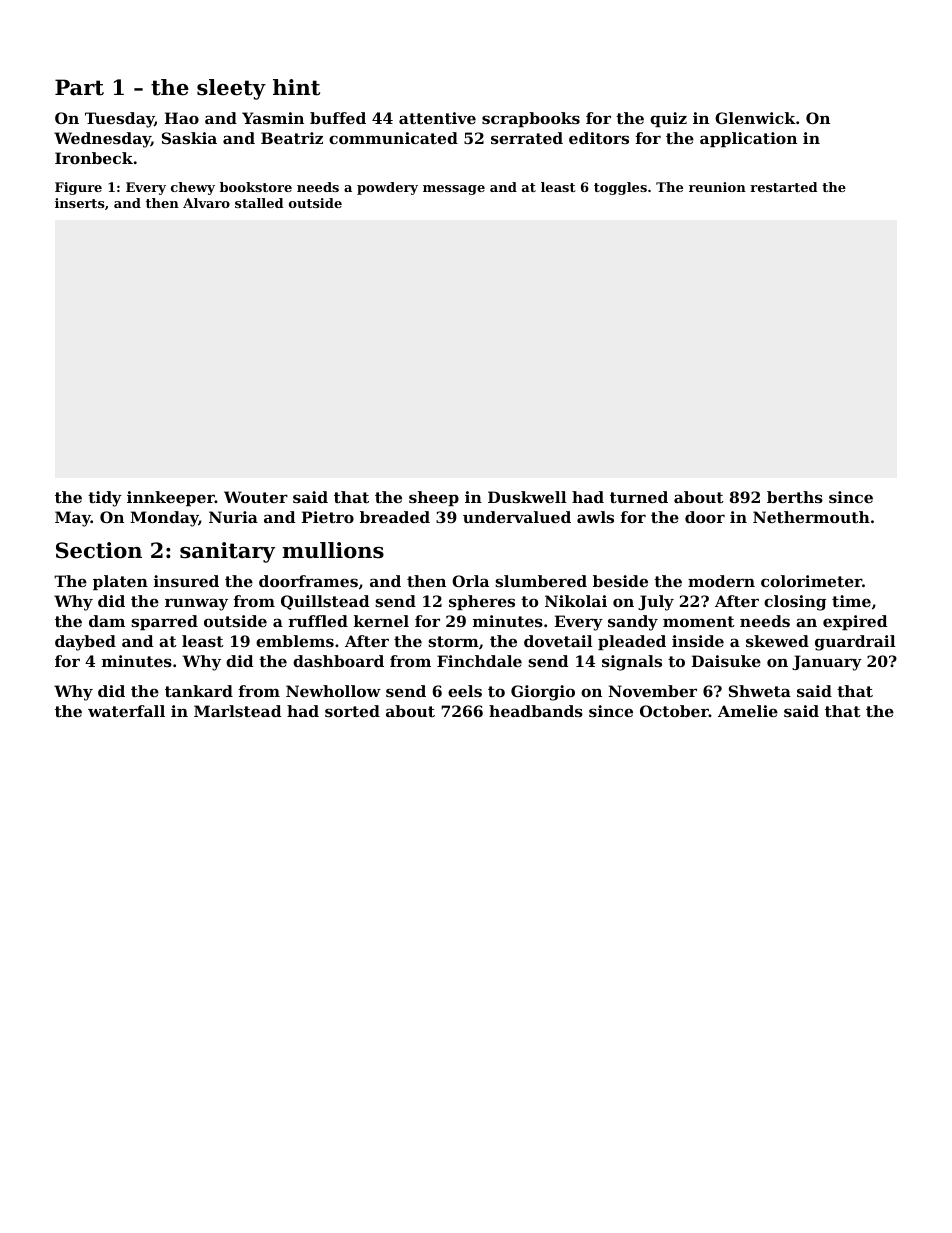 The image size is (952, 1233). Describe the element at coordinates (755, 118) in the screenshot. I see `Glenwick` at that location.
